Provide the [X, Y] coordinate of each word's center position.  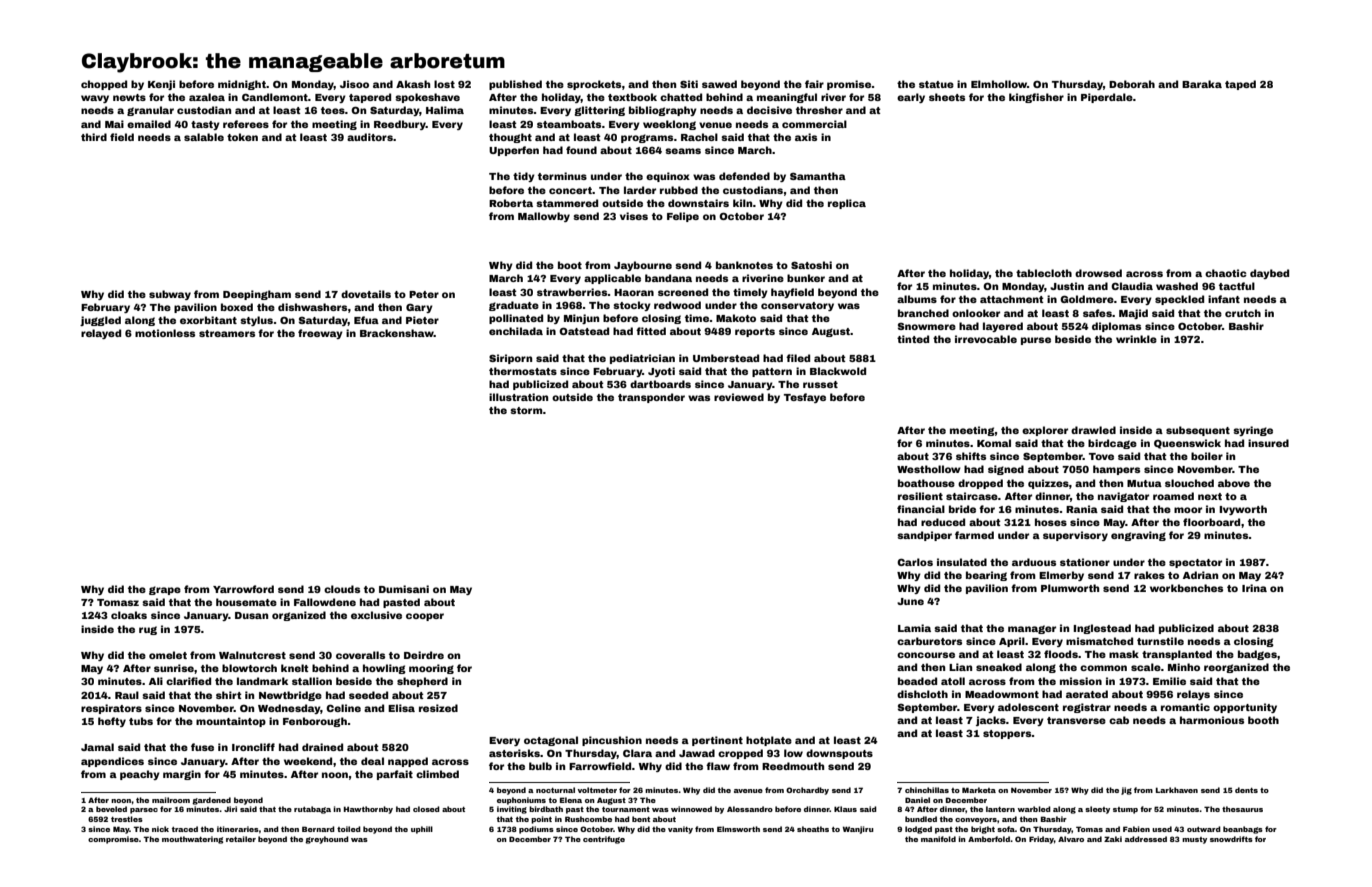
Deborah [1132, 84]
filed [798, 358]
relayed [101, 334]
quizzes [1048, 484]
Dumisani [404, 589]
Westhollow [929, 469]
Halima [445, 110]
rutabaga [312, 810]
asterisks [514, 753]
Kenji [161, 85]
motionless [165, 333]
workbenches [1186, 588]
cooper [425, 617]
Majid [1133, 314]
